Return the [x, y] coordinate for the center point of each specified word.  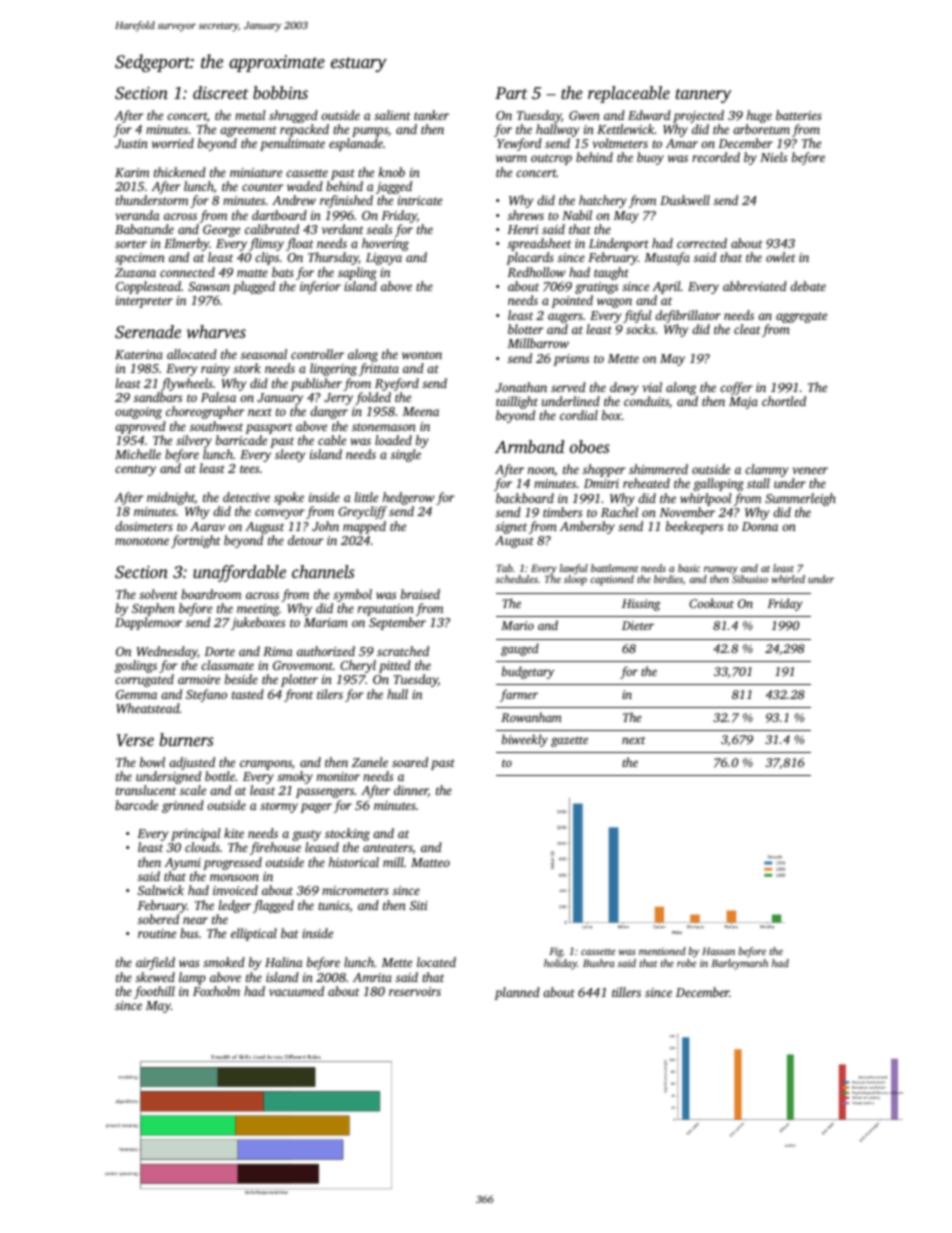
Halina [284, 962]
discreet [221, 92]
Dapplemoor [148, 623]
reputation [386, 610]
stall [758, 483]
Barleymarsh [739, 964]
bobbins [280, 92]
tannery [703, 96]
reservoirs [415, 991]
